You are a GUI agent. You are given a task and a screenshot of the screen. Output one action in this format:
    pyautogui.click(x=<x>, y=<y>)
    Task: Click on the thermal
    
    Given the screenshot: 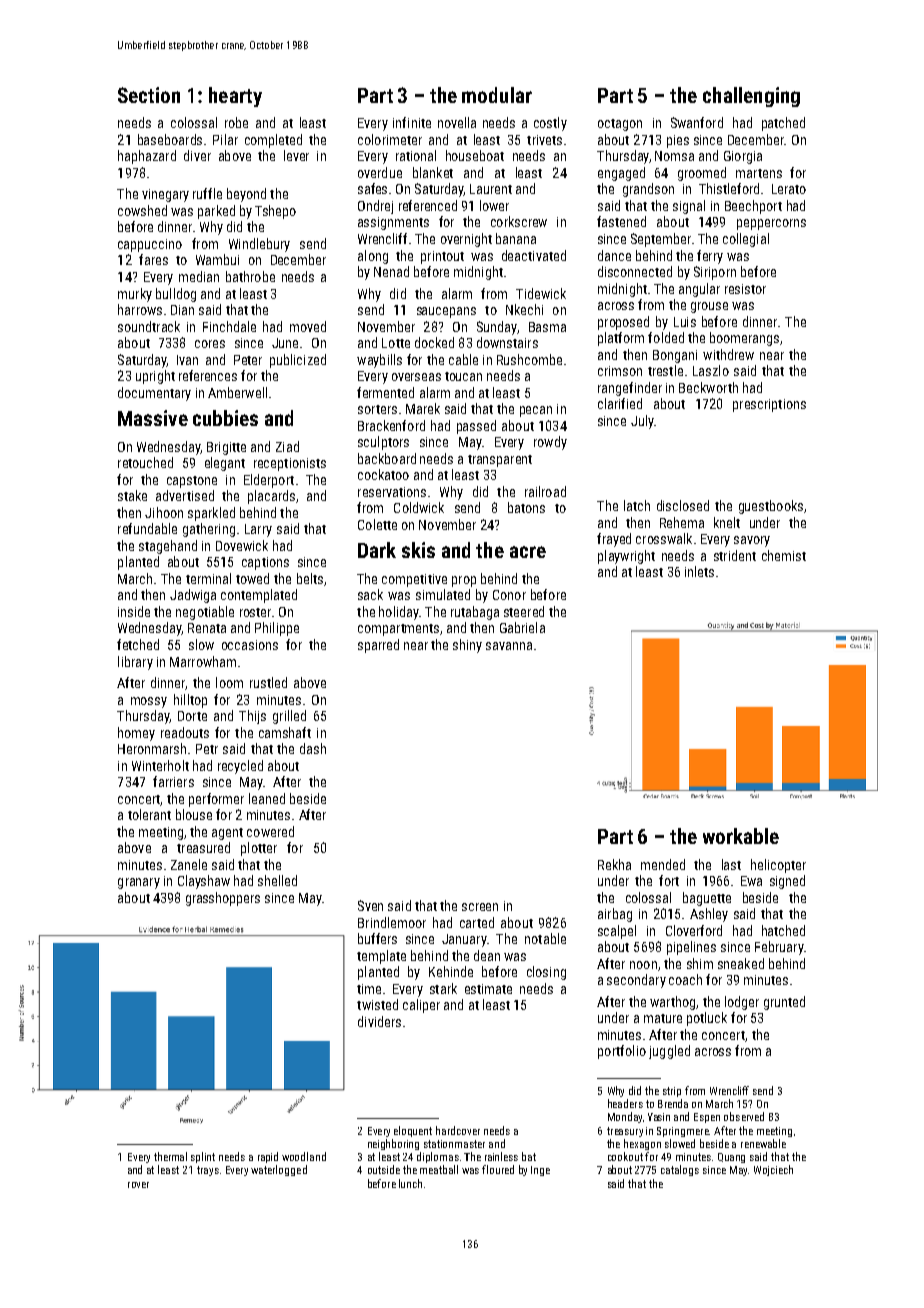 What is the action you would take?
    pyautogui.click(x=170, y=1156)
